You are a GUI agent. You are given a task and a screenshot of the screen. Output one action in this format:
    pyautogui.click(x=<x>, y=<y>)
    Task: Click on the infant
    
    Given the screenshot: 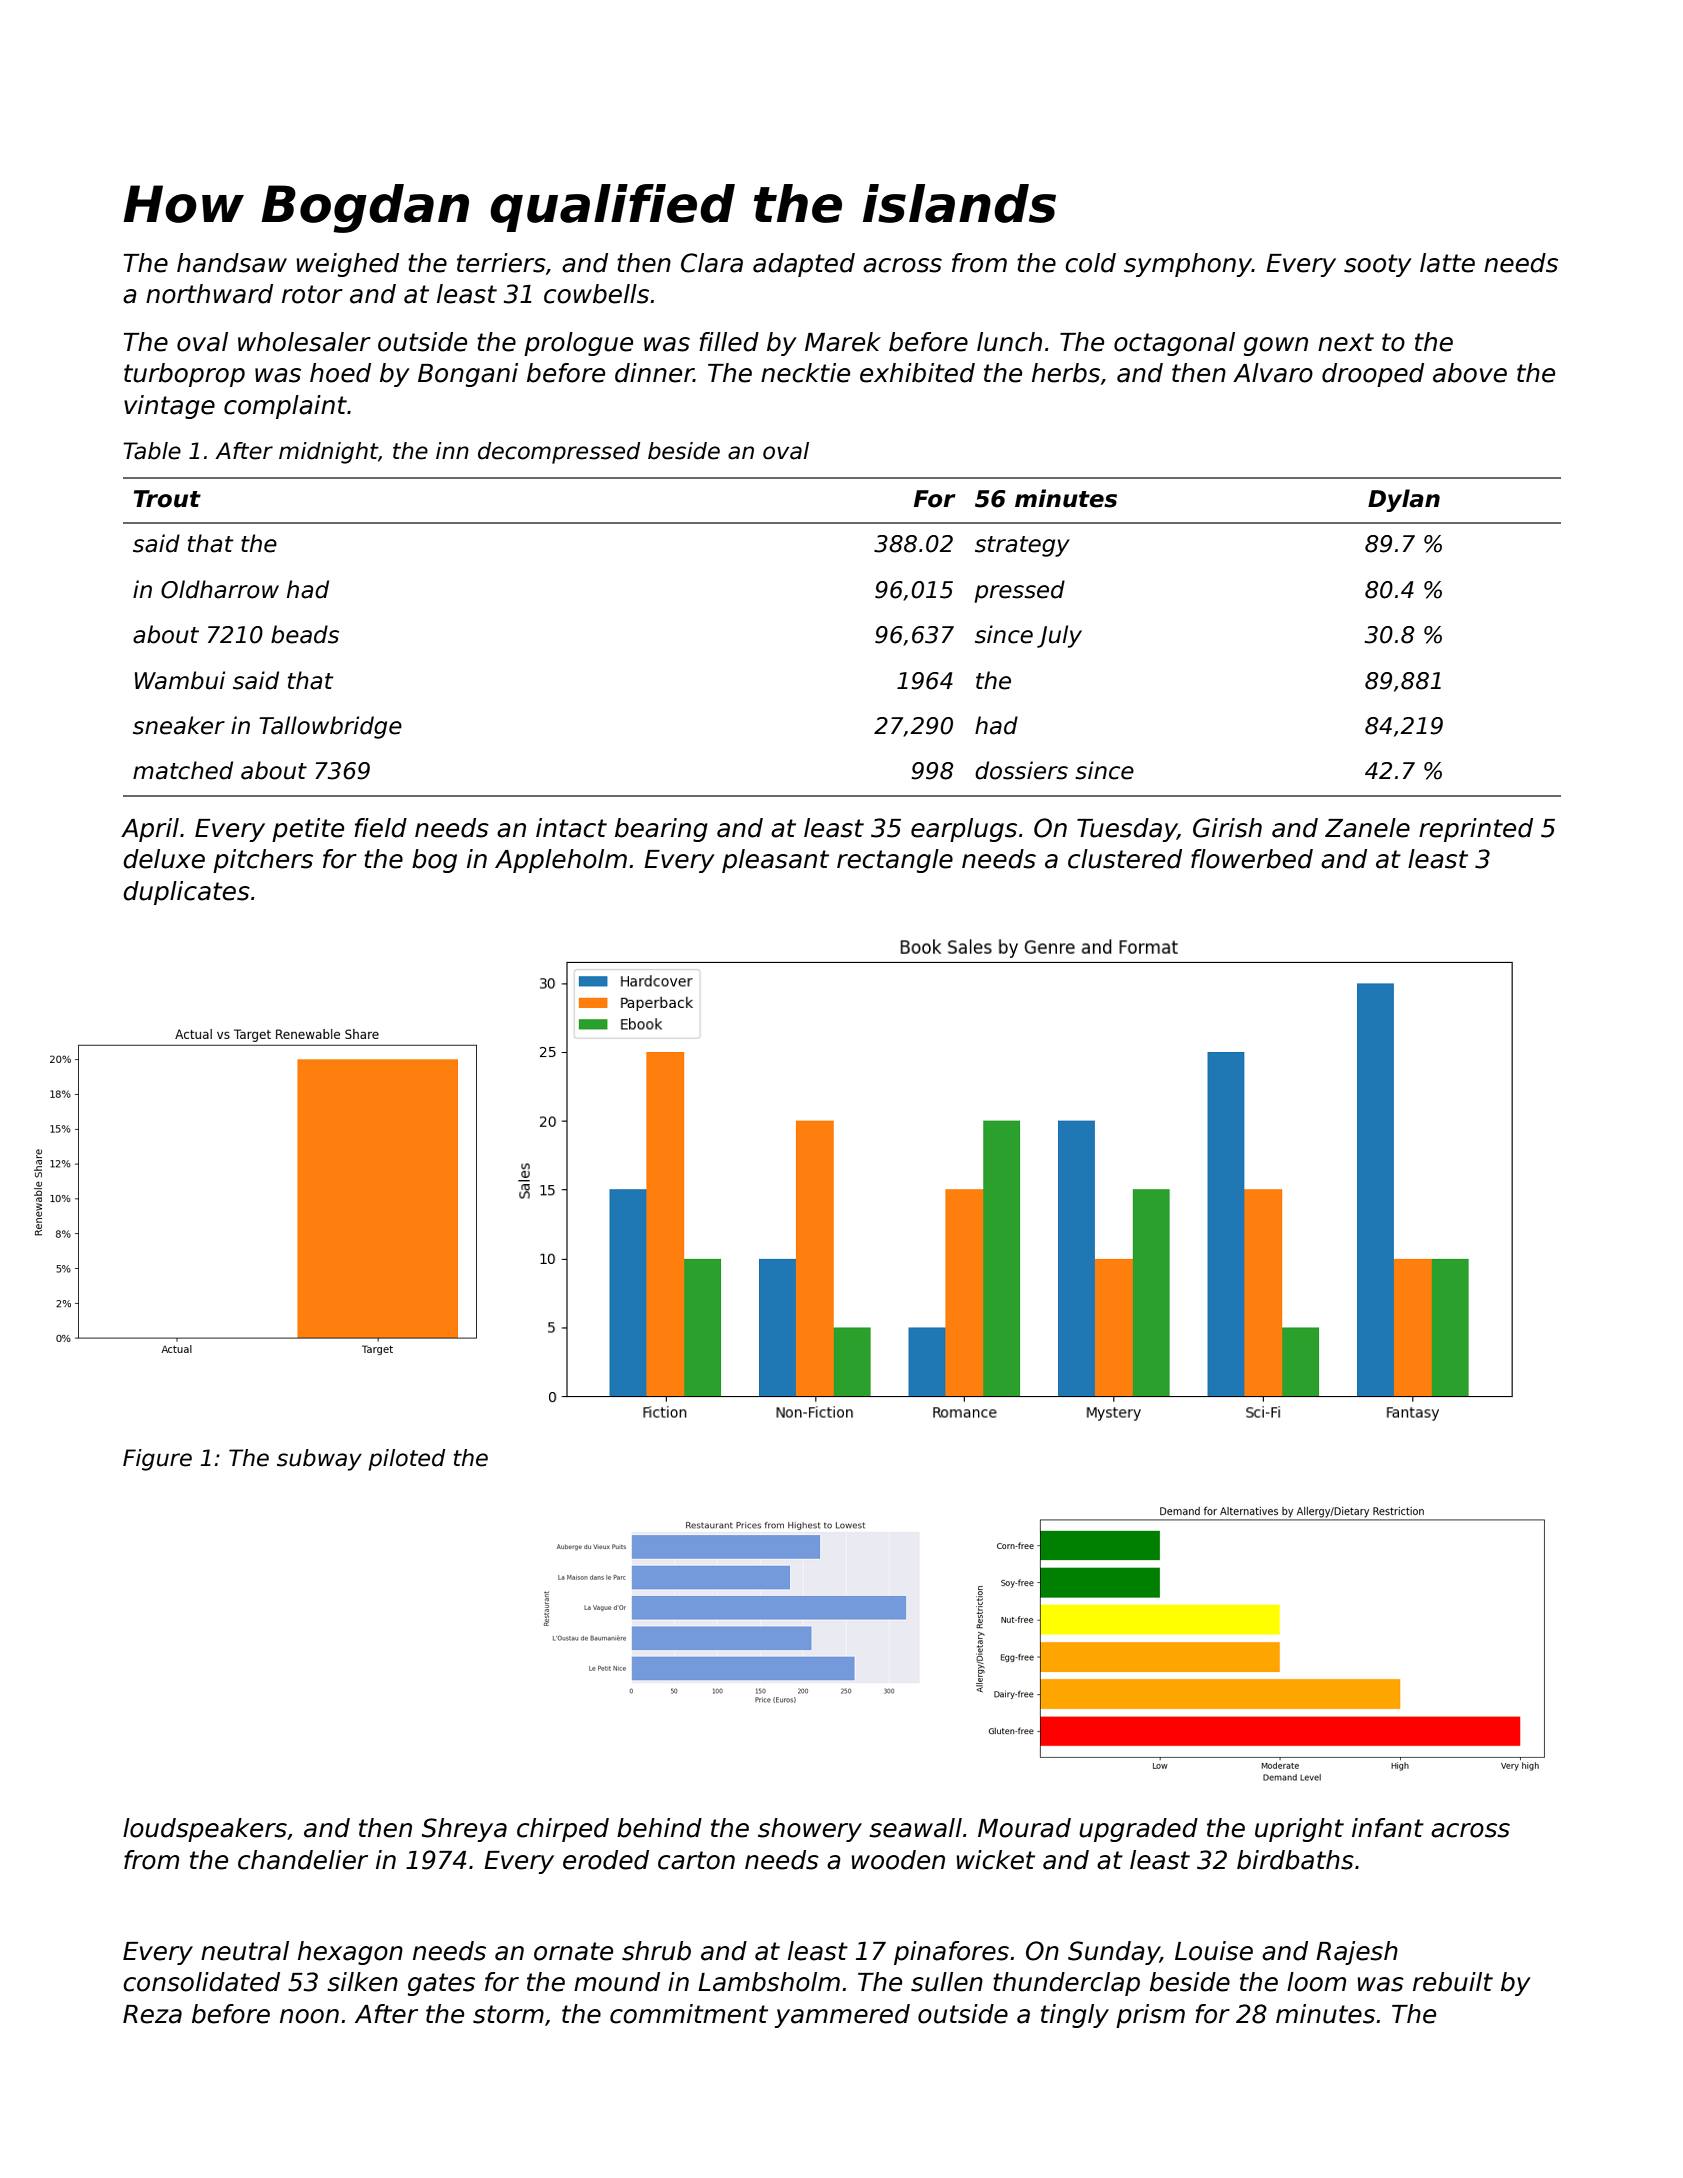 What is the action you would take?
    pyautogui.click(x=1388, y=1828)
